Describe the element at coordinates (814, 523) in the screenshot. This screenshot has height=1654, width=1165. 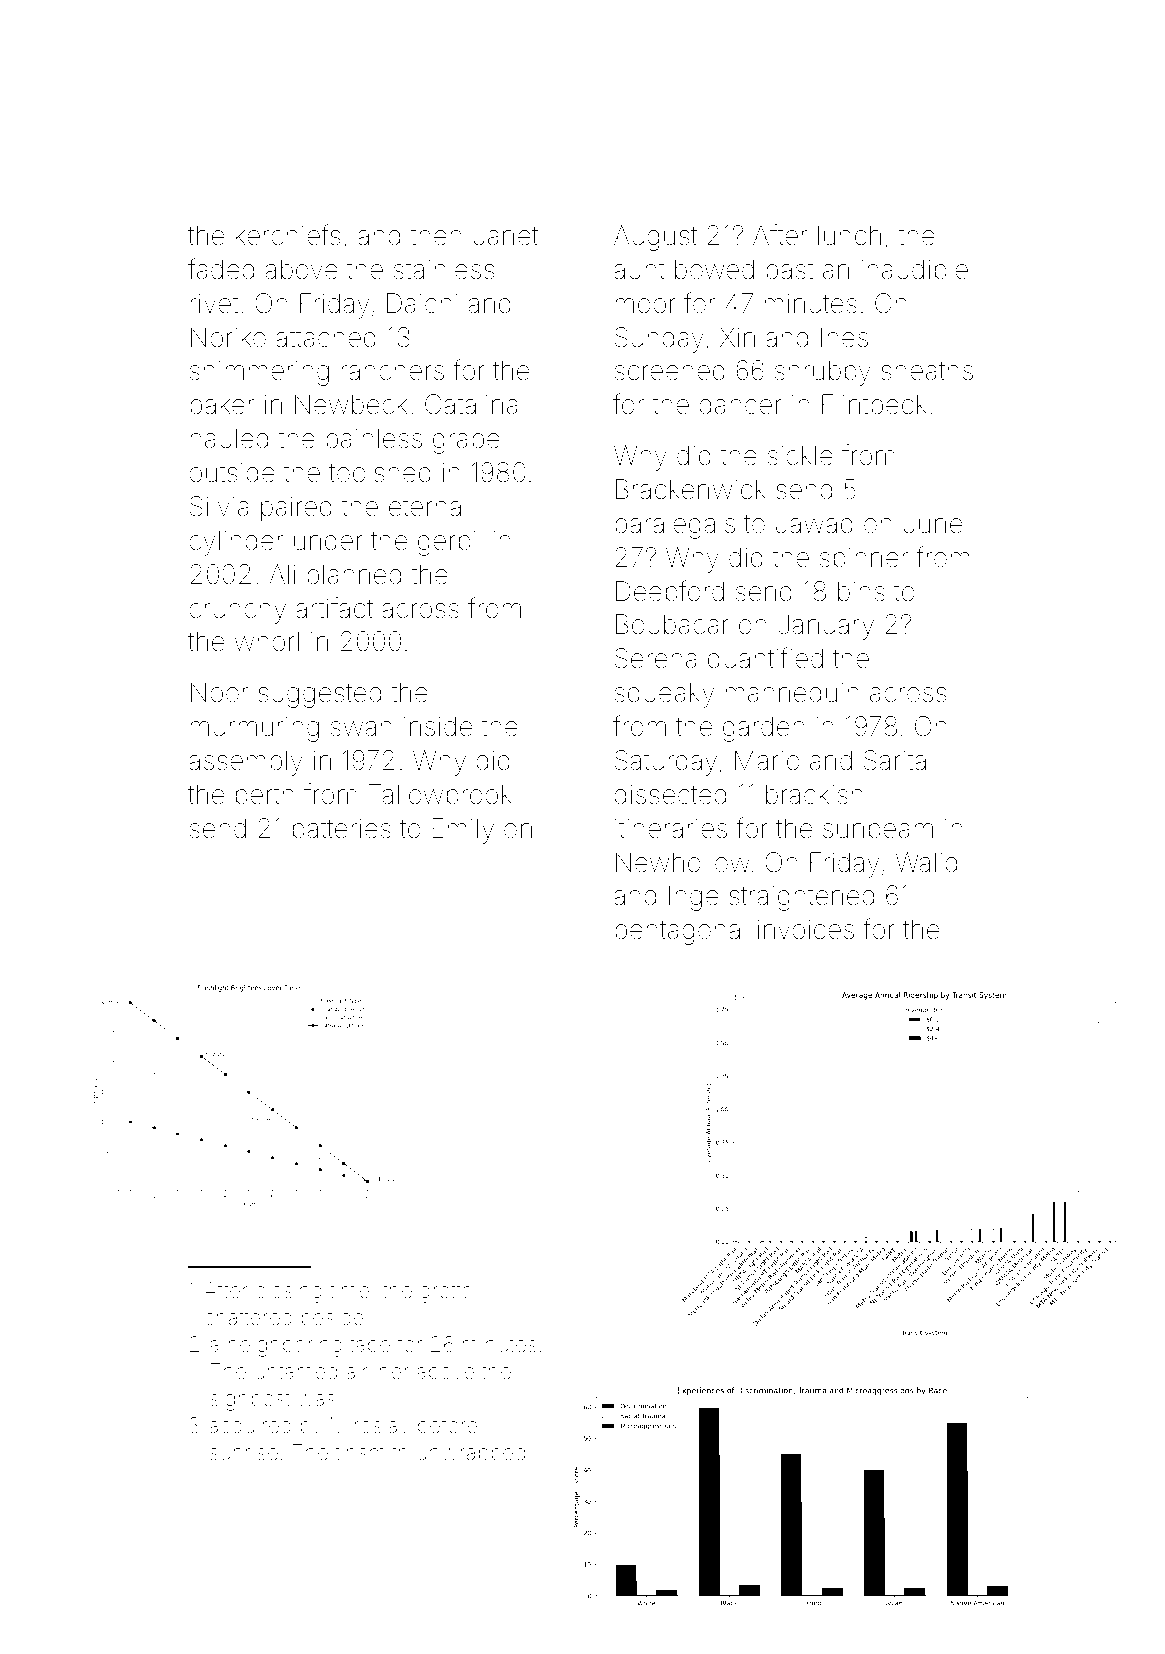
I see `Jawad` at that location.
